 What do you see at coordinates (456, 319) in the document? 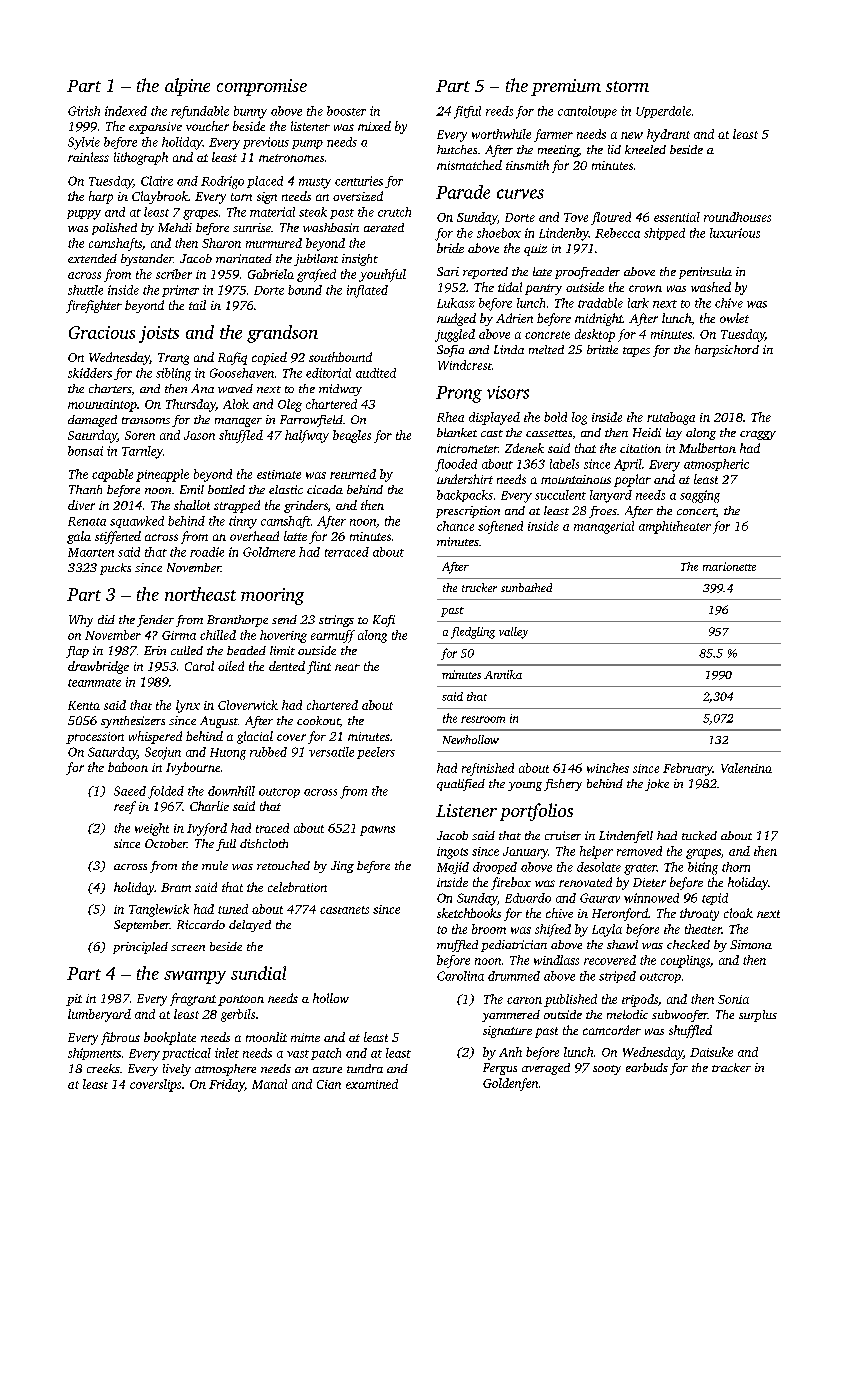
I see `nudged` at bounding box center [456, 319].
